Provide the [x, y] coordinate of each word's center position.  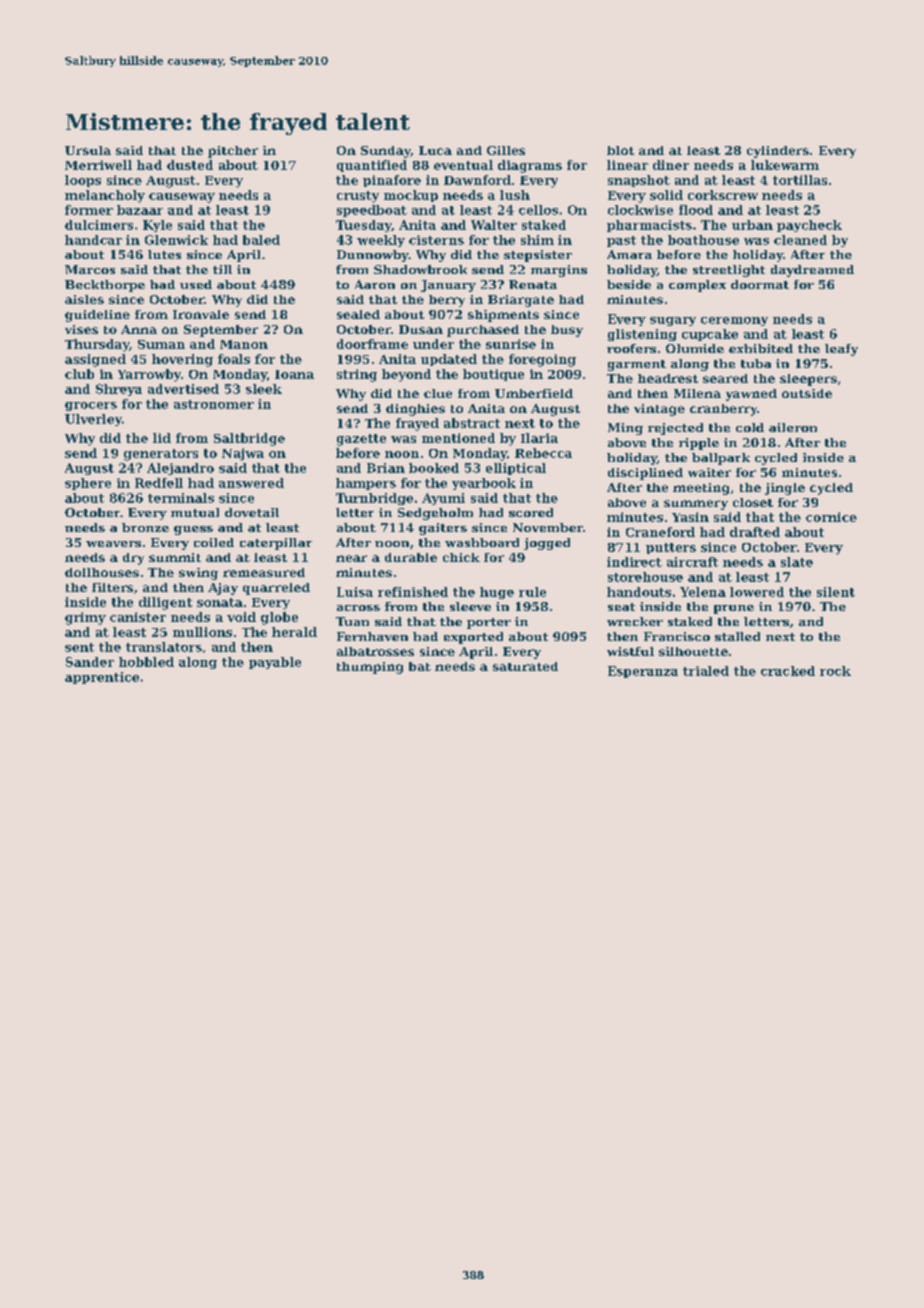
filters [112, 587]
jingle [785, 489]
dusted [190, 165]
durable [411, 557]
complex [697, 286]
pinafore [392, 181]
